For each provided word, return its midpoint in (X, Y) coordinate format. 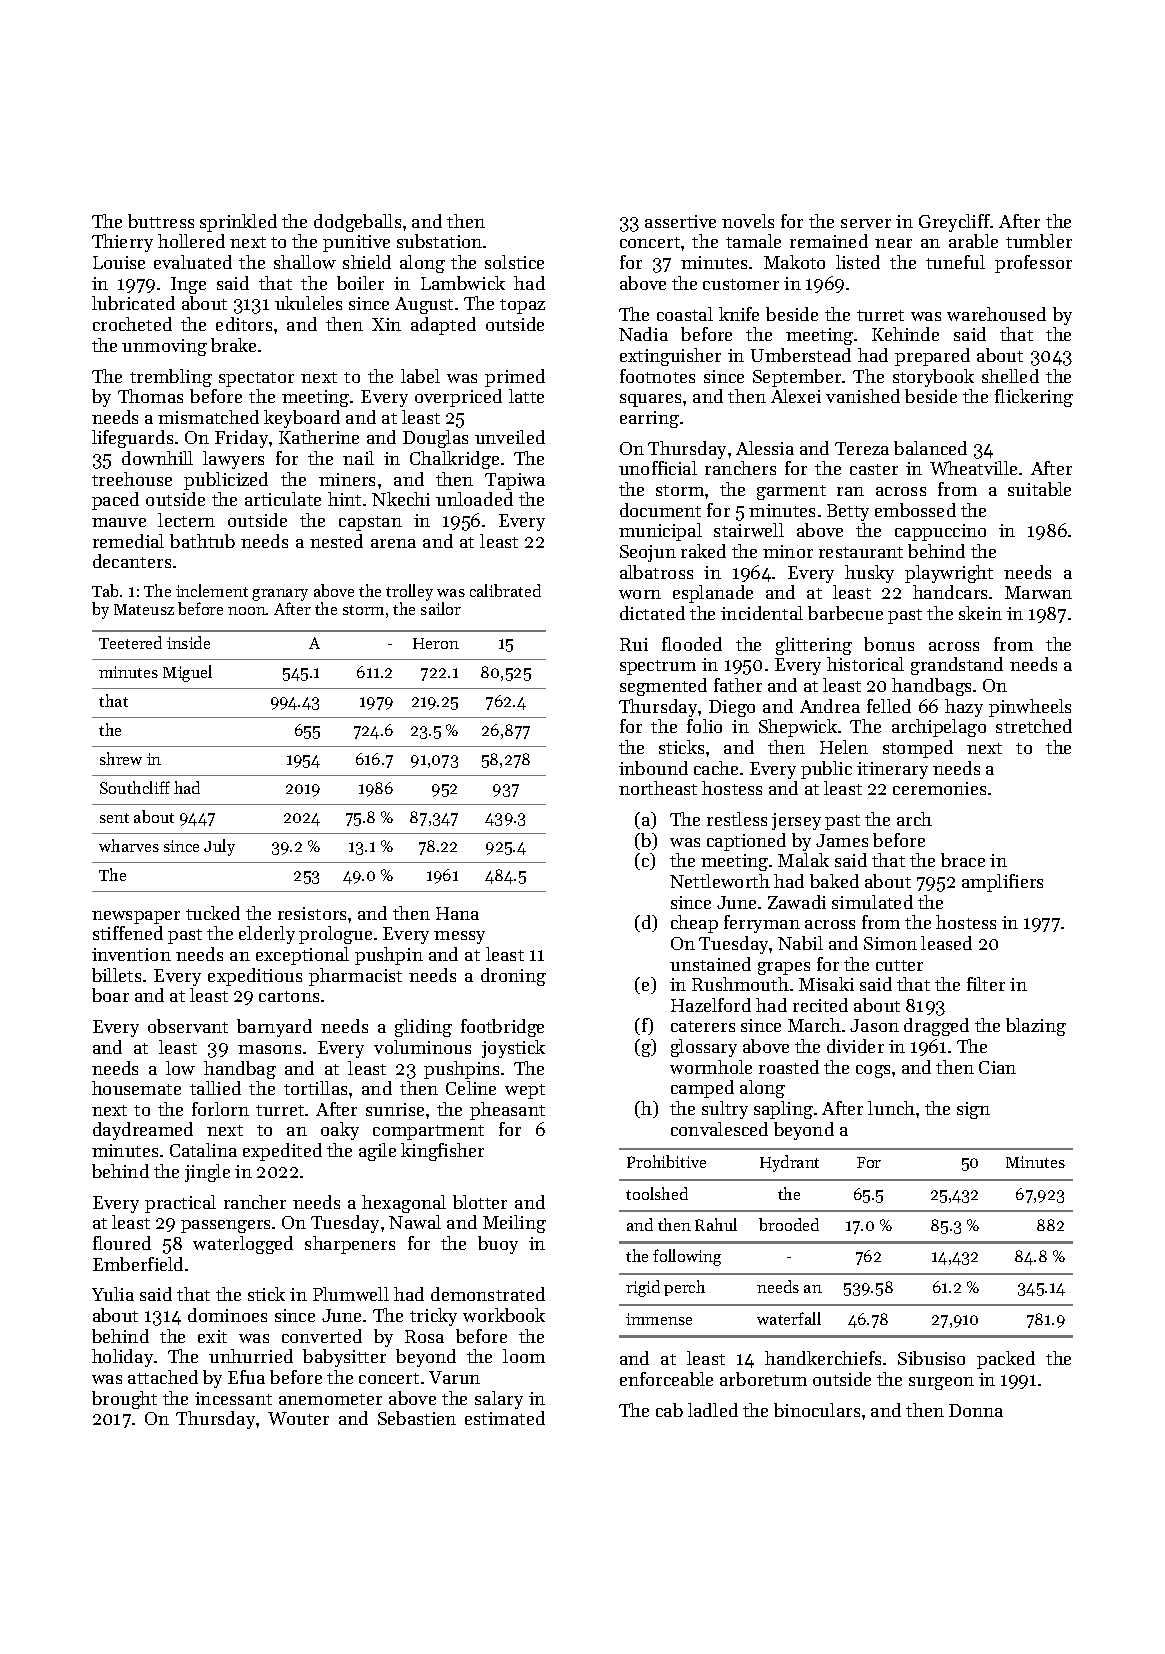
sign (973, 1110)
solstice (514, 262)
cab (669, 1410)
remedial (128, 541)
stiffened (128, 933)
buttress (161, 221)
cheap (694, 924)
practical (180, 1204)
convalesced (719, 1129)
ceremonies (939, 788)
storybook (933, 378)
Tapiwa (515, 481)
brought (124, 1400)
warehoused (996, 314)
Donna (976, 1410)
